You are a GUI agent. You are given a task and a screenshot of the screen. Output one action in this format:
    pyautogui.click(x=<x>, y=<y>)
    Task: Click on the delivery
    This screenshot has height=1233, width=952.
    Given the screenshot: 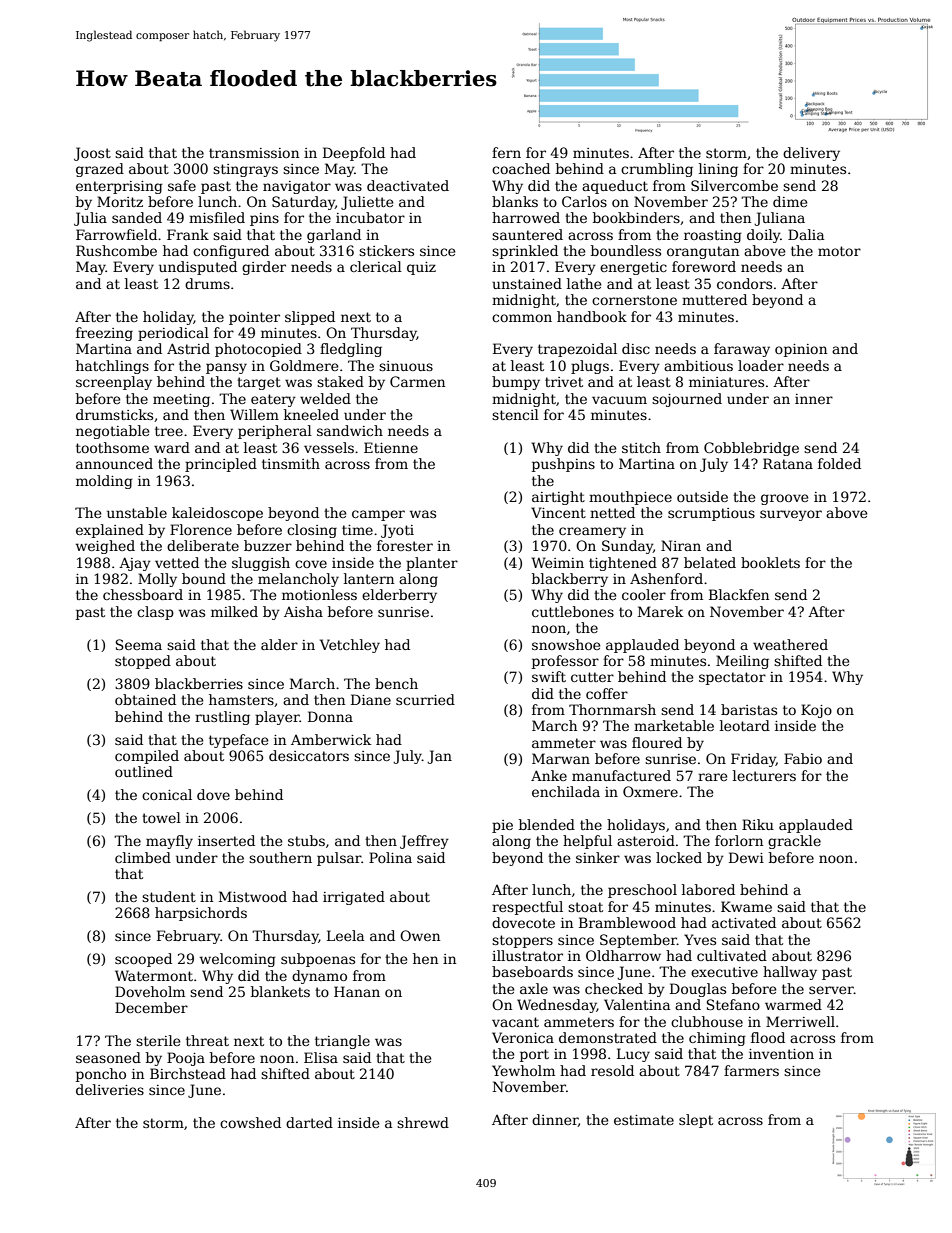 What is the action you would take?
    pyautogui.click(x=811, y=154)
